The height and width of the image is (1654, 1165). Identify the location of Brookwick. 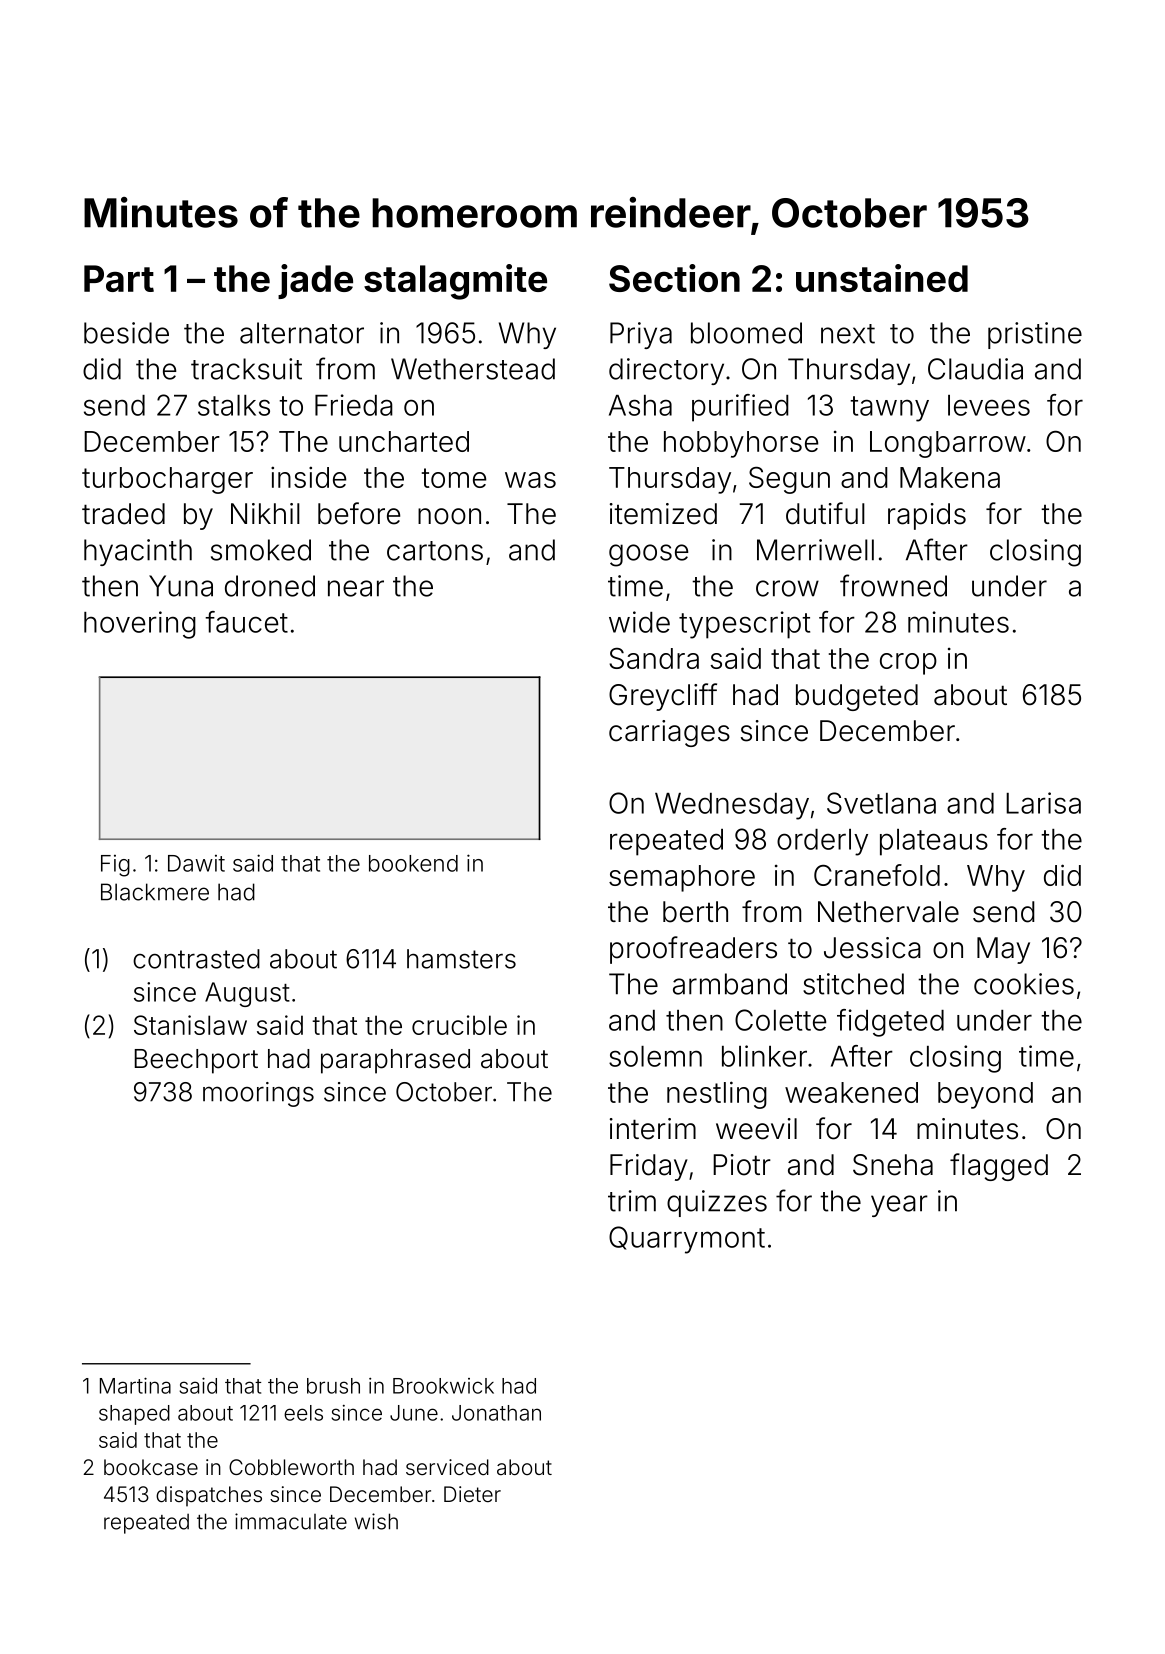
(443, 1386).
